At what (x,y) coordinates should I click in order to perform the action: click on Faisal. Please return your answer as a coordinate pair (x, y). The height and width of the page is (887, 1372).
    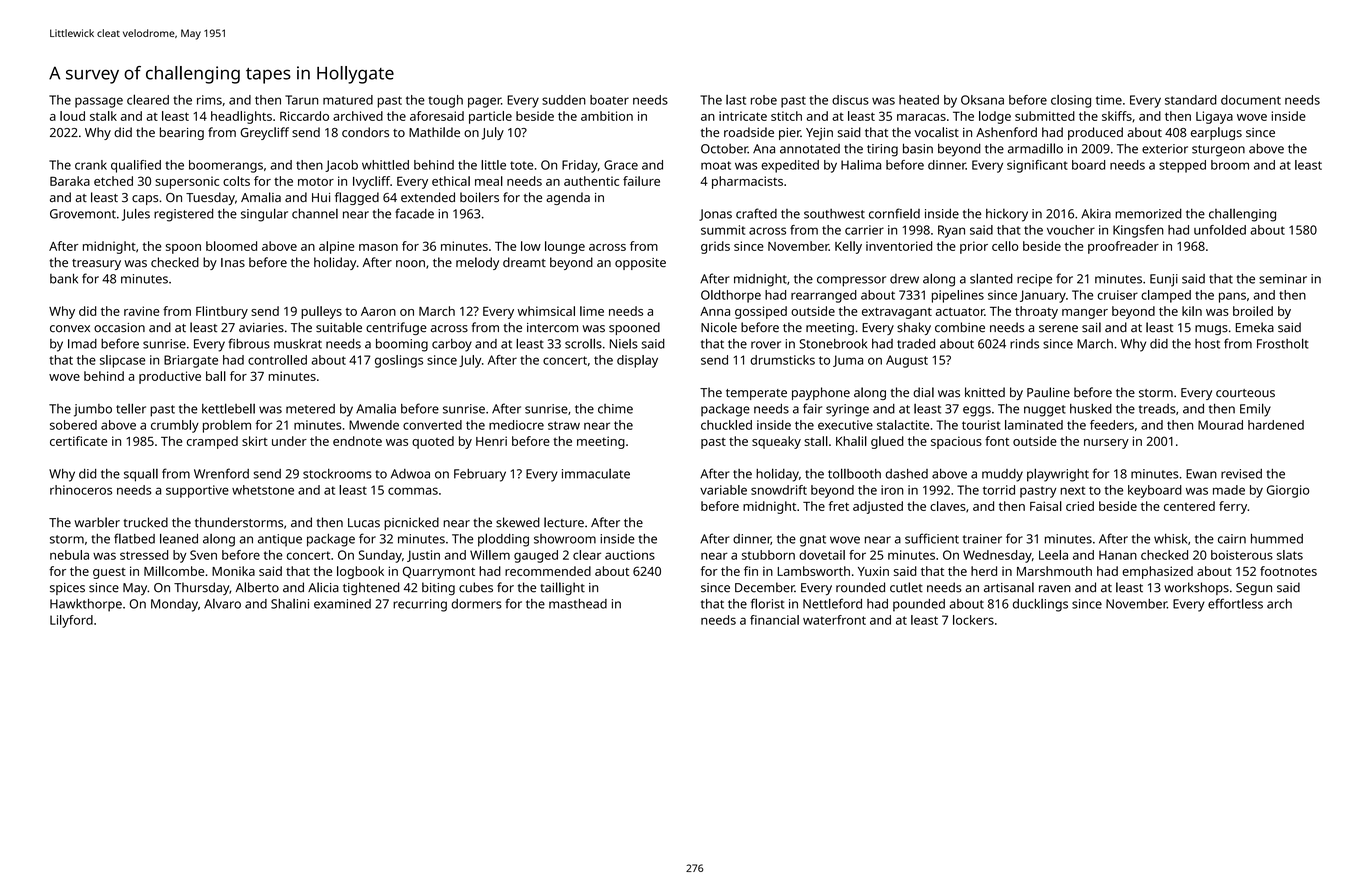
    Looking at the image, I should click on (1046, 506).
